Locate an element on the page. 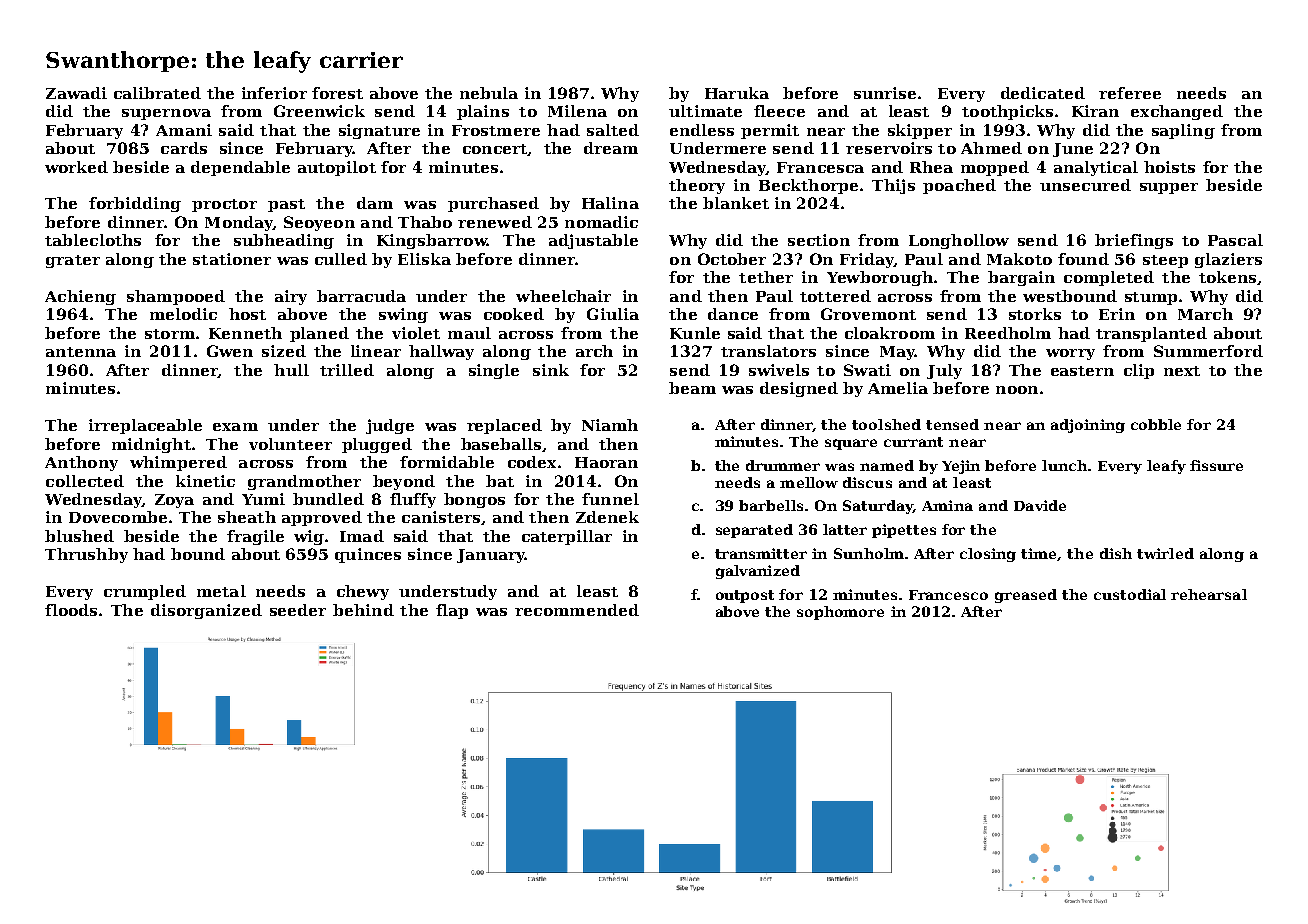 This document has height=924, width=1308. supper is located at coordinates (1169, 188).
